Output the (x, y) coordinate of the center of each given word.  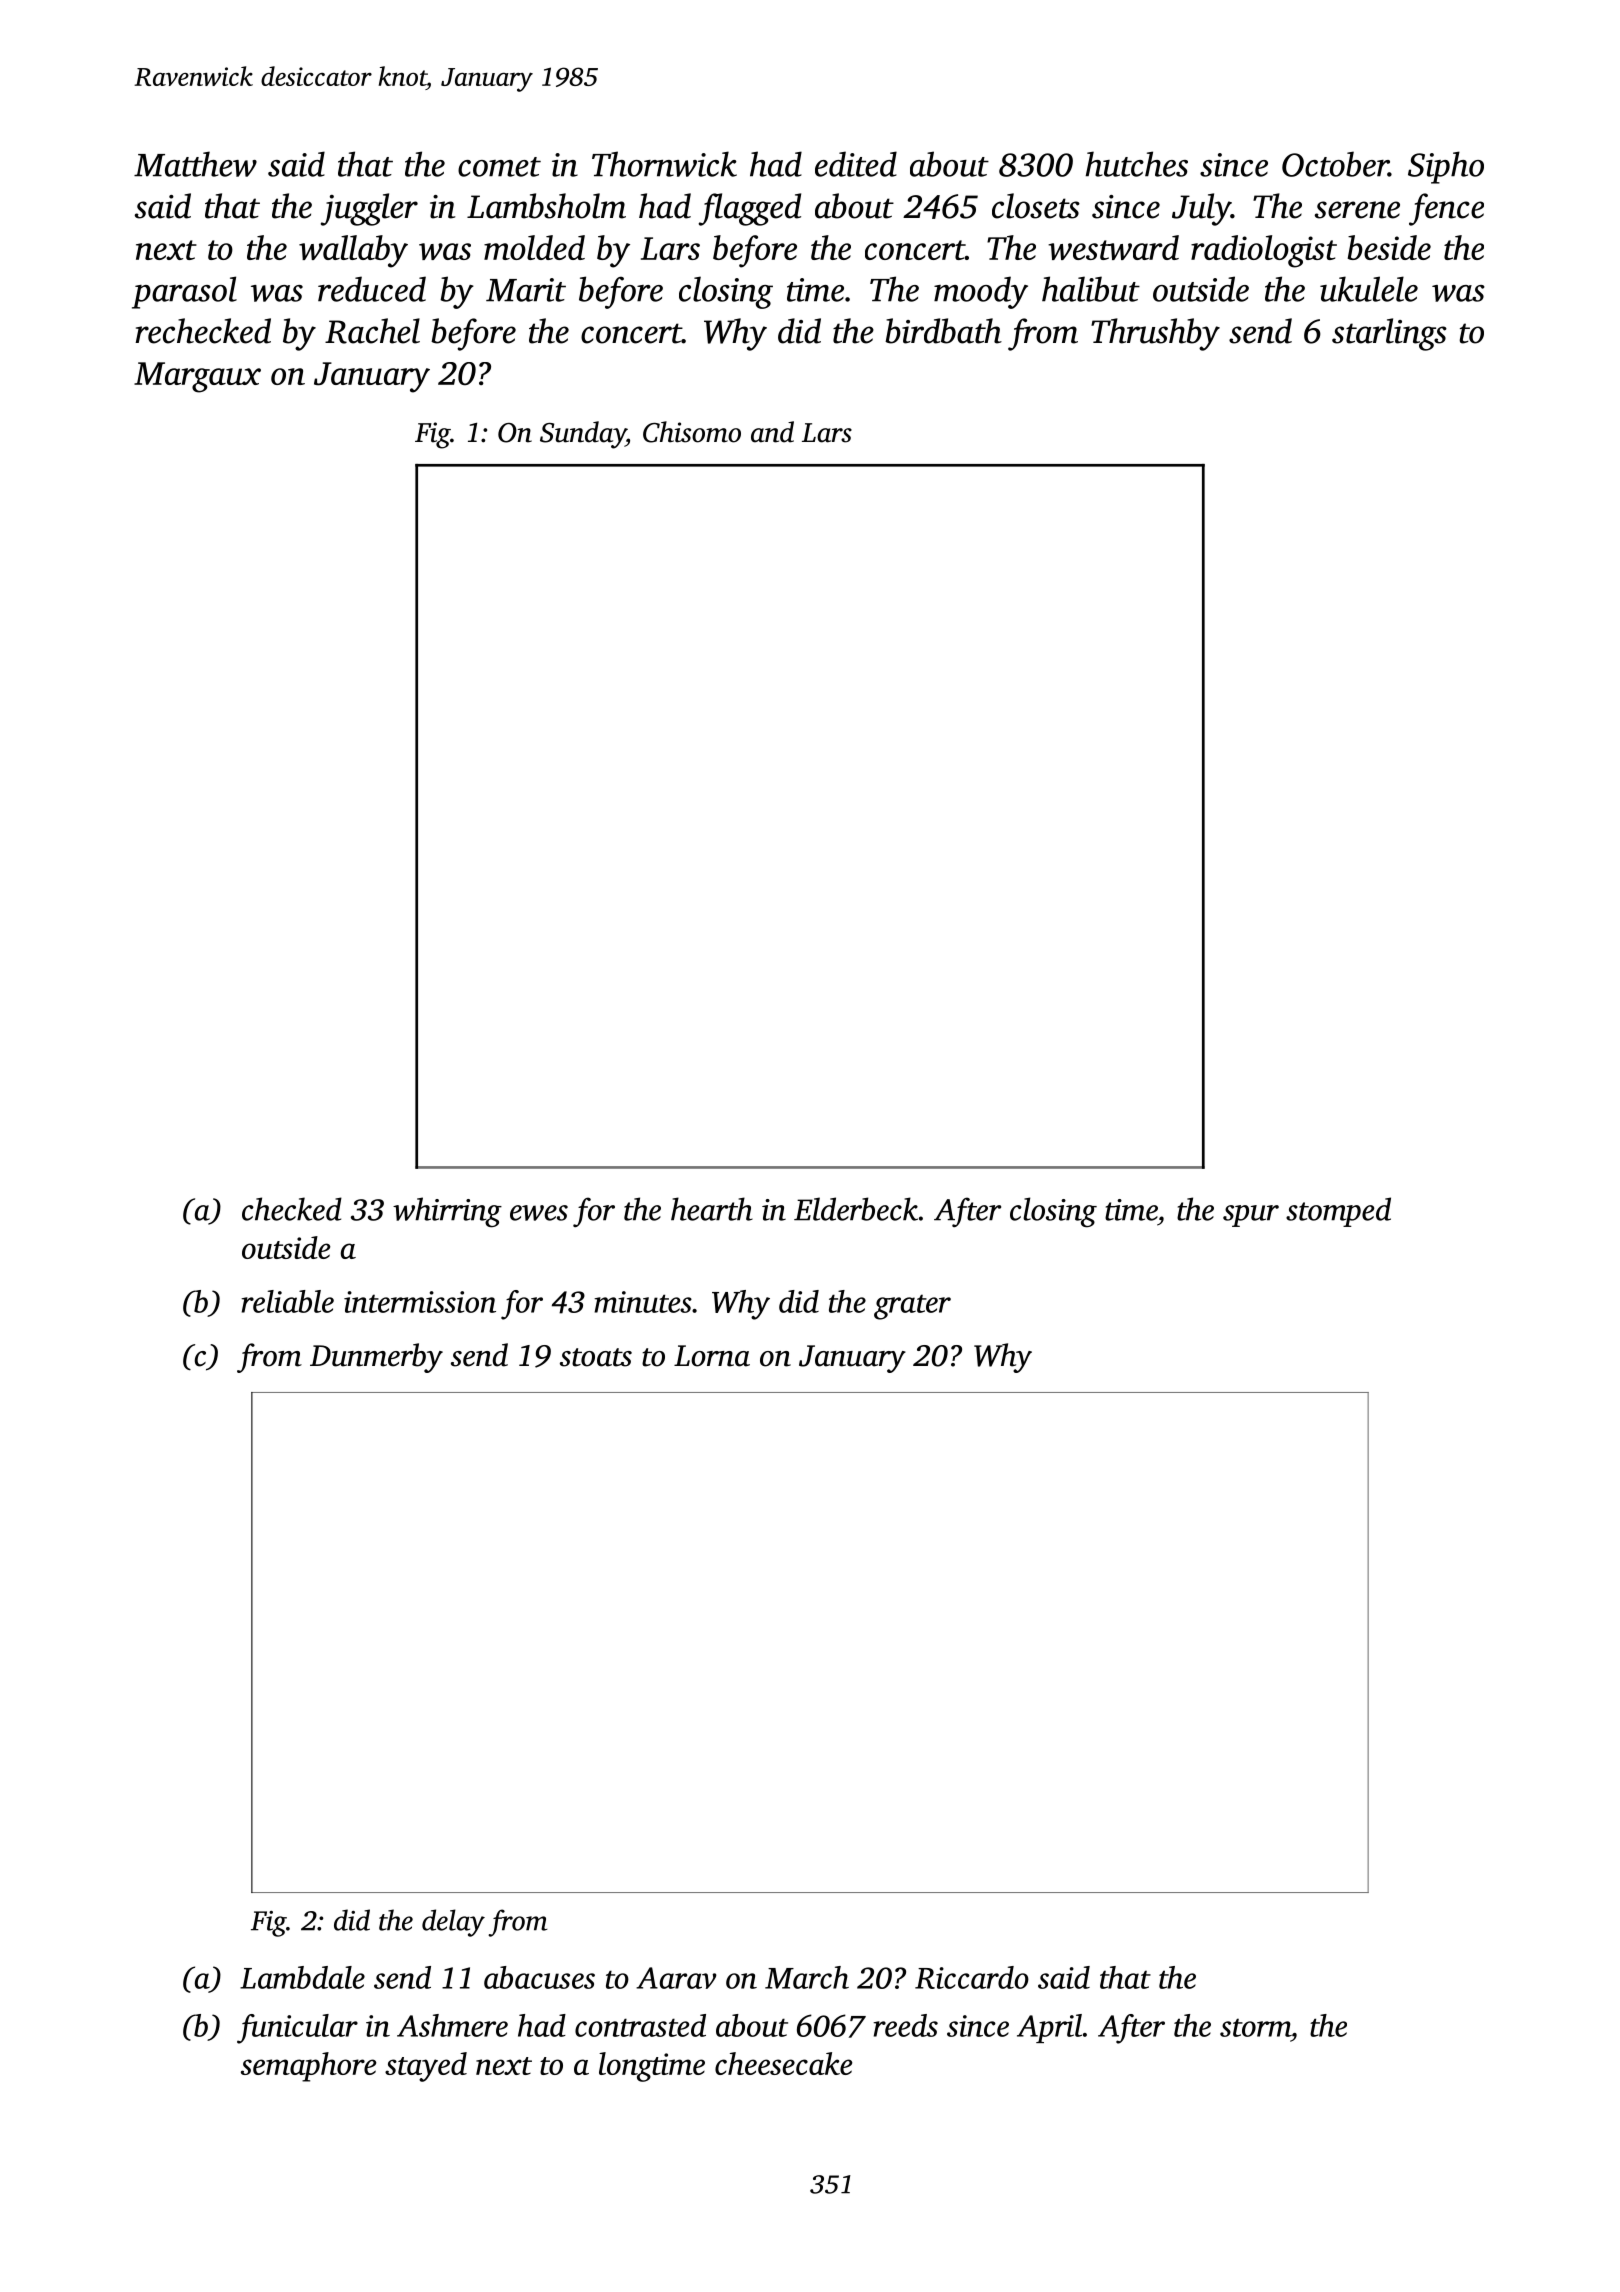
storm (1255, 2027)
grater (912, 1307)
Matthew (195, 164)
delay (453, 1923)
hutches (1137, 164)
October (1335, 164)
